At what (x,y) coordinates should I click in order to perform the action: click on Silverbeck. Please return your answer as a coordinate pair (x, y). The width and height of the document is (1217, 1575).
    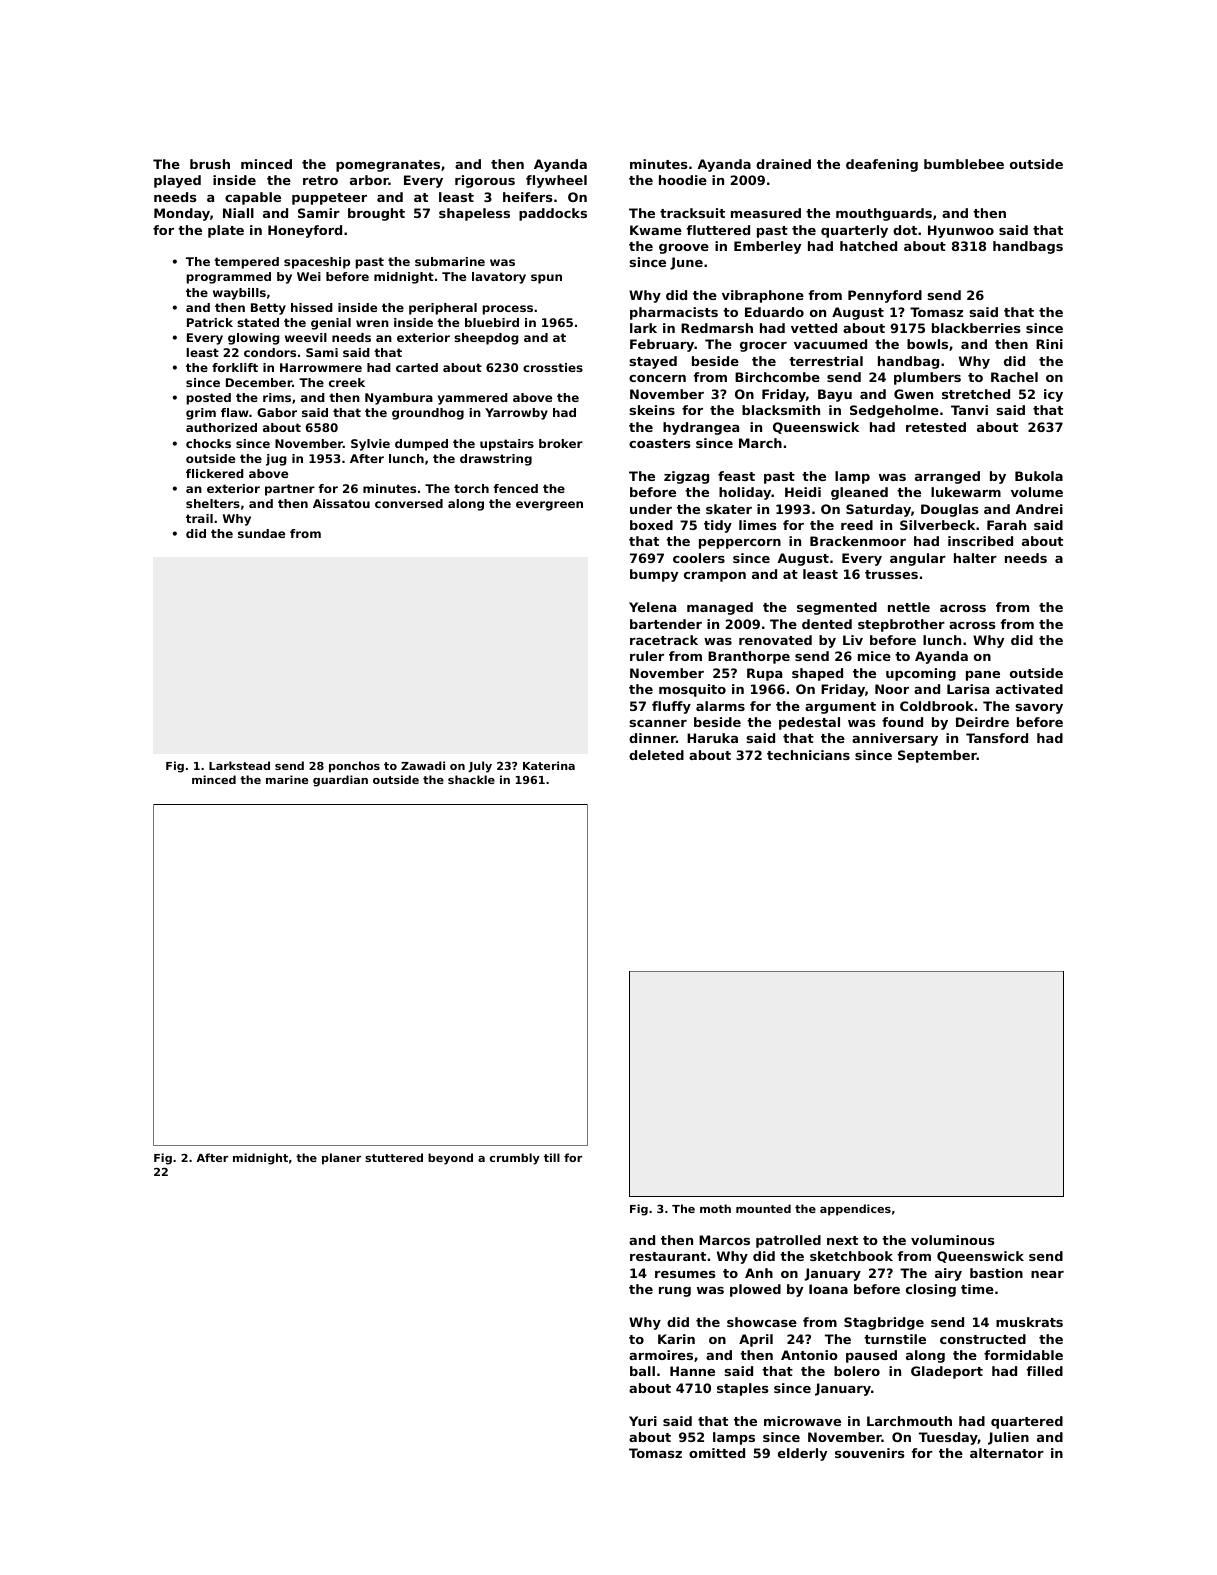
    Looking at the image, I should click on (937, 525).
